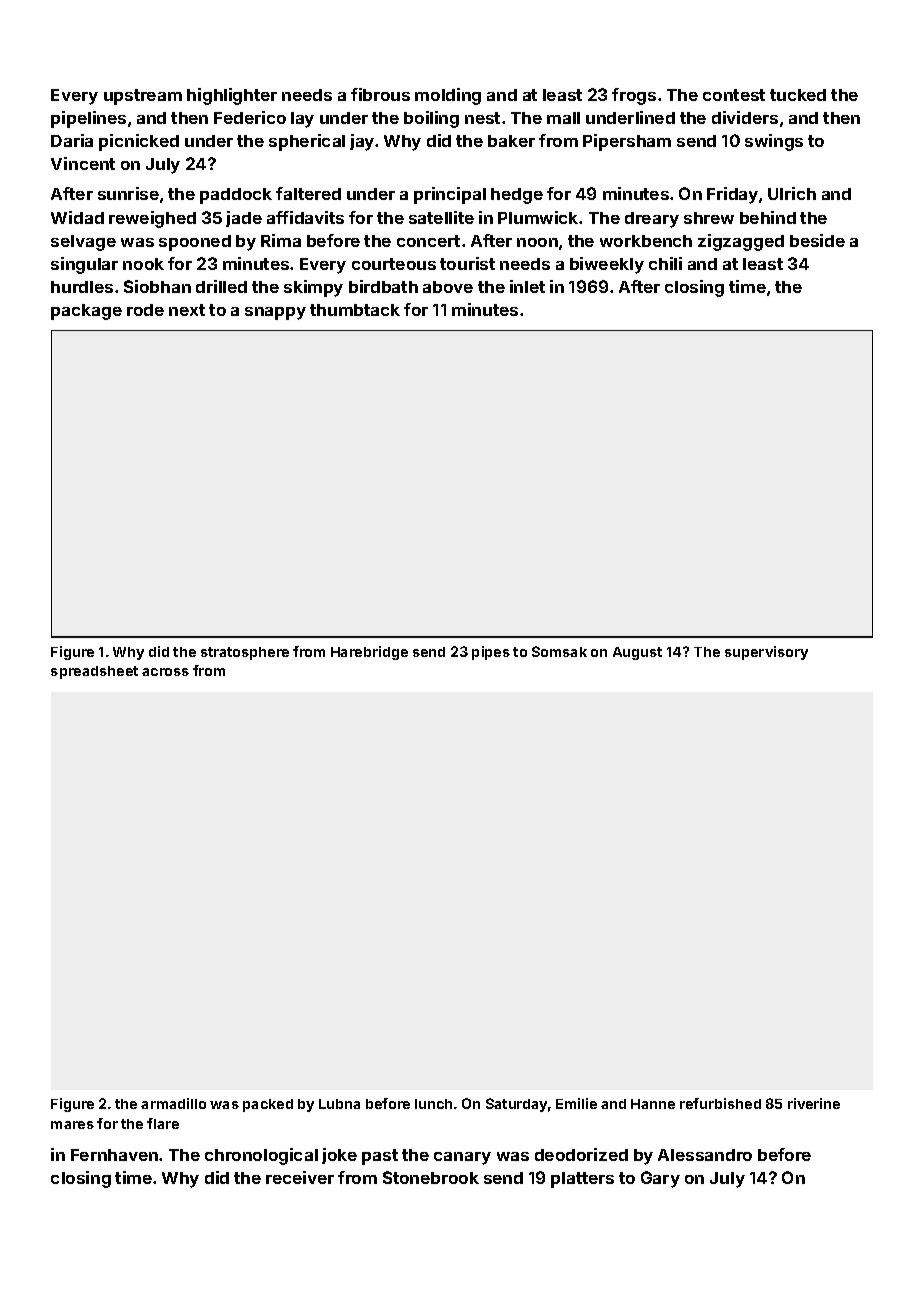 Image resolution: width=924 pixels, height=1314 pixels. I want to click on across, so click(165, 672).
